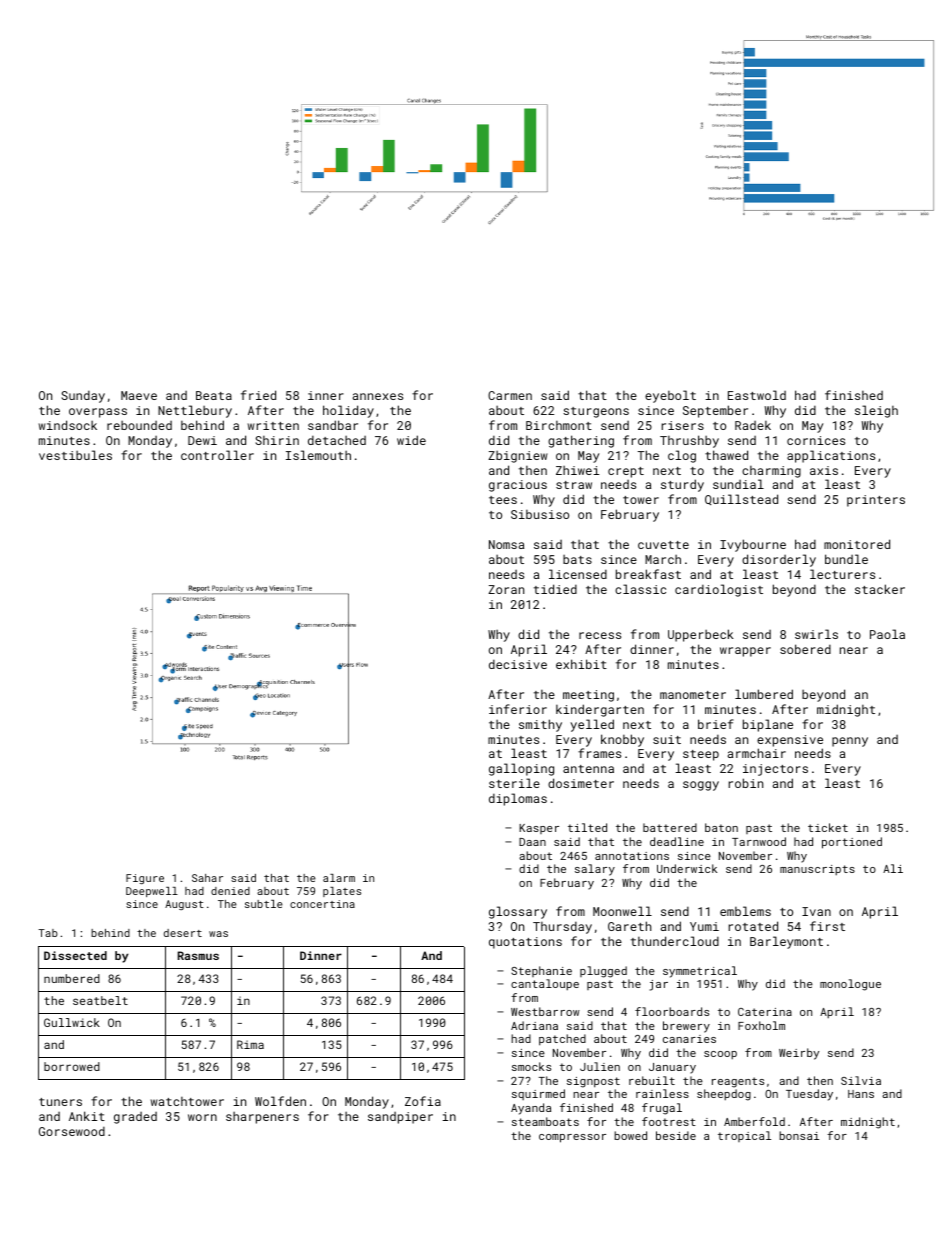 Image resolution: width=952 pixels, height=1233 pixels. I want to click on first, so click(827, 926).
